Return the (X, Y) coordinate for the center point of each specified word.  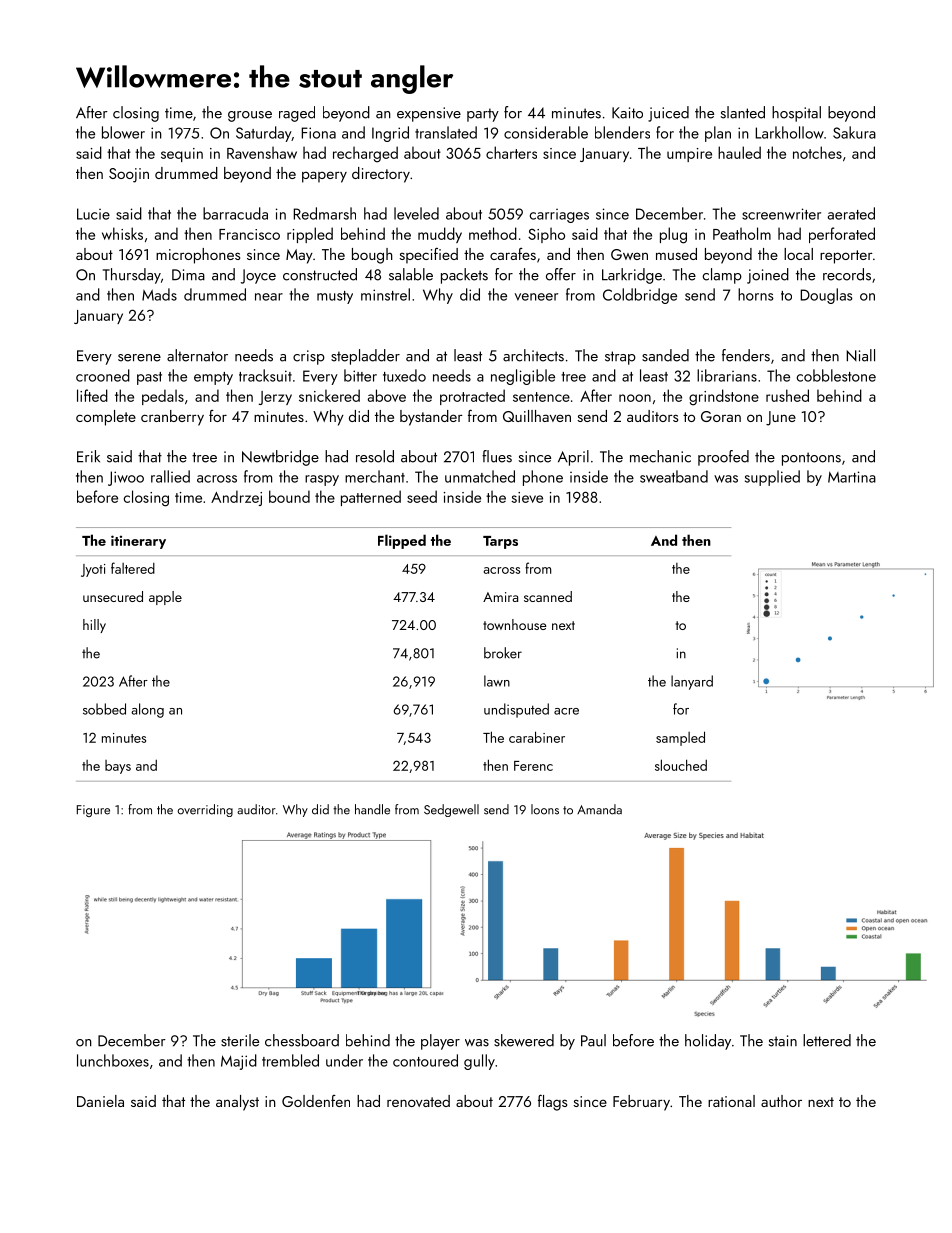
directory (381, 175)
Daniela (100, 1101)
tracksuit (265, 375)
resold (375, 456)
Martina (852, 477)
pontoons (811, 459)
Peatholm (742, 233)
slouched (681, 765)
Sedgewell (451, 810)
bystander (431, 418)
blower (123, 132)
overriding (205, 810)
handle (372, 809)
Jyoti (93, 570)
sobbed (104, 709)
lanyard (692, 682)
